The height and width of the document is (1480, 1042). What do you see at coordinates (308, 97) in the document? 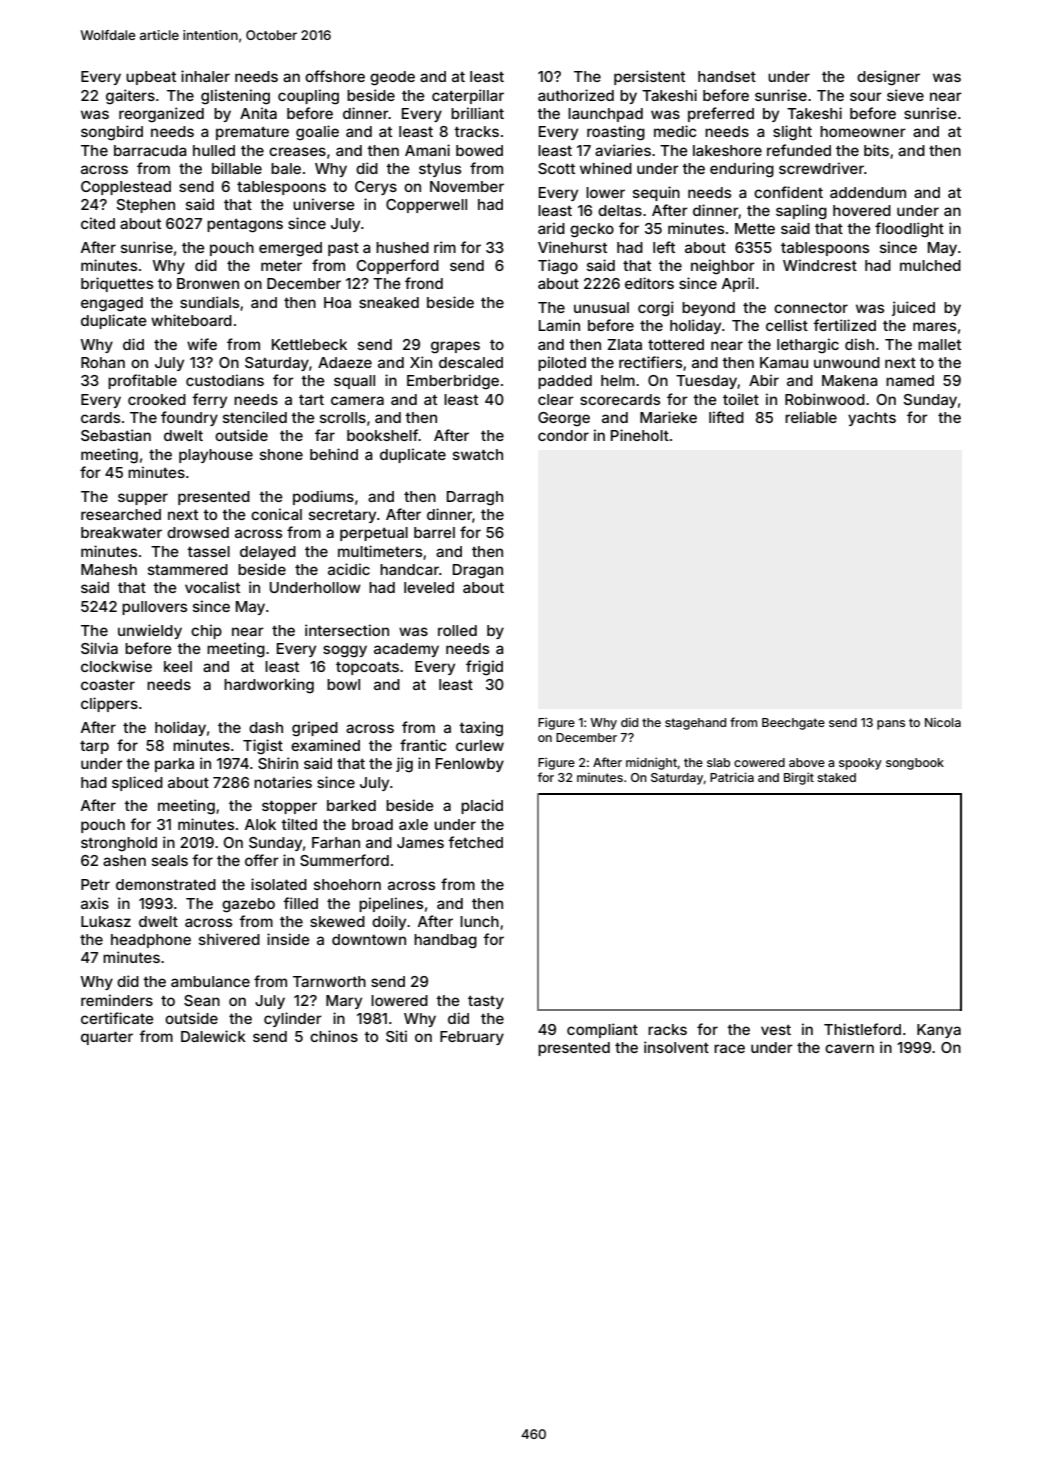
I see `coupling` at bounding box center [308, 97].
